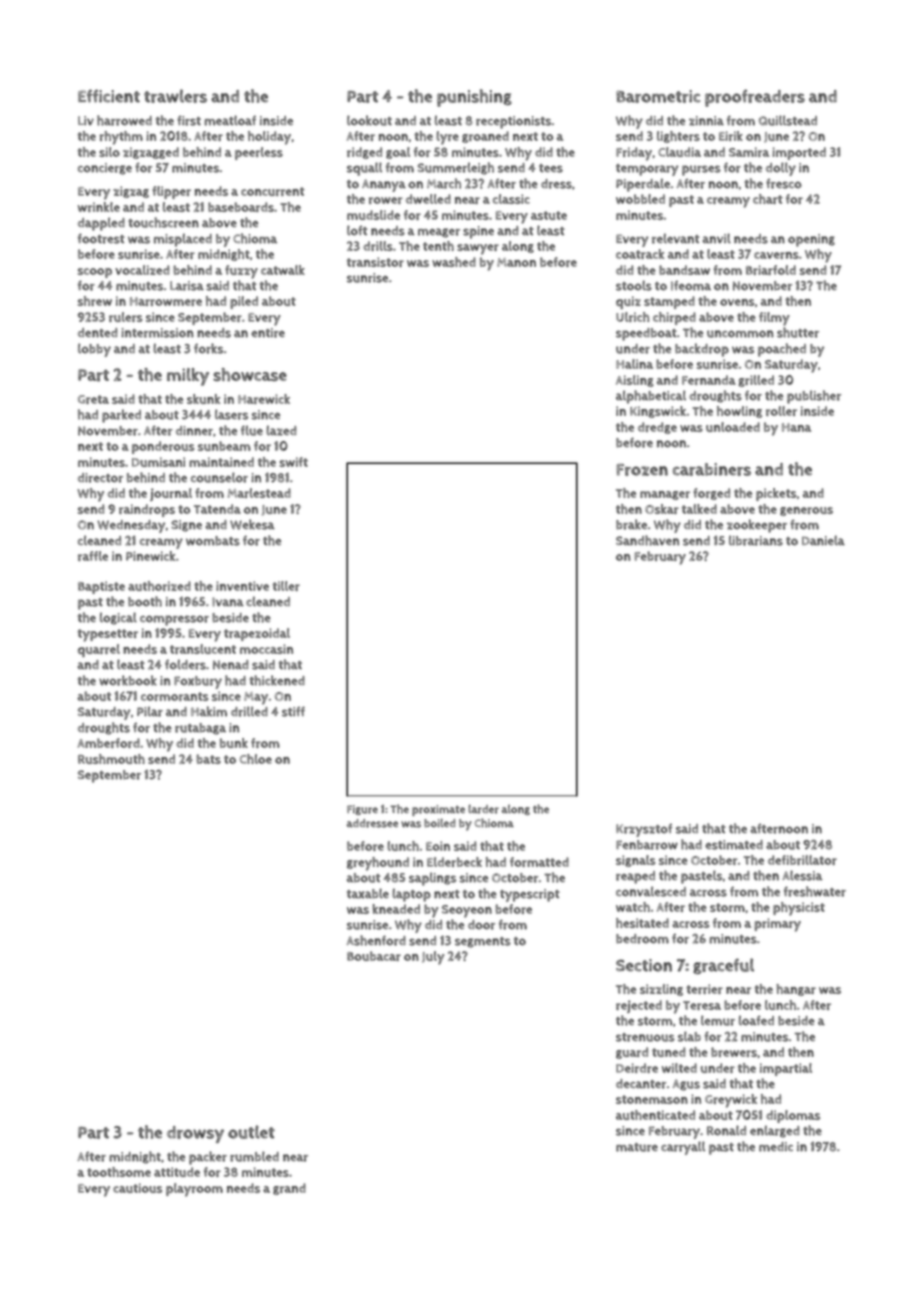 This image has height=1308, width=924. I want to click on pickets, so click(776, 494).
